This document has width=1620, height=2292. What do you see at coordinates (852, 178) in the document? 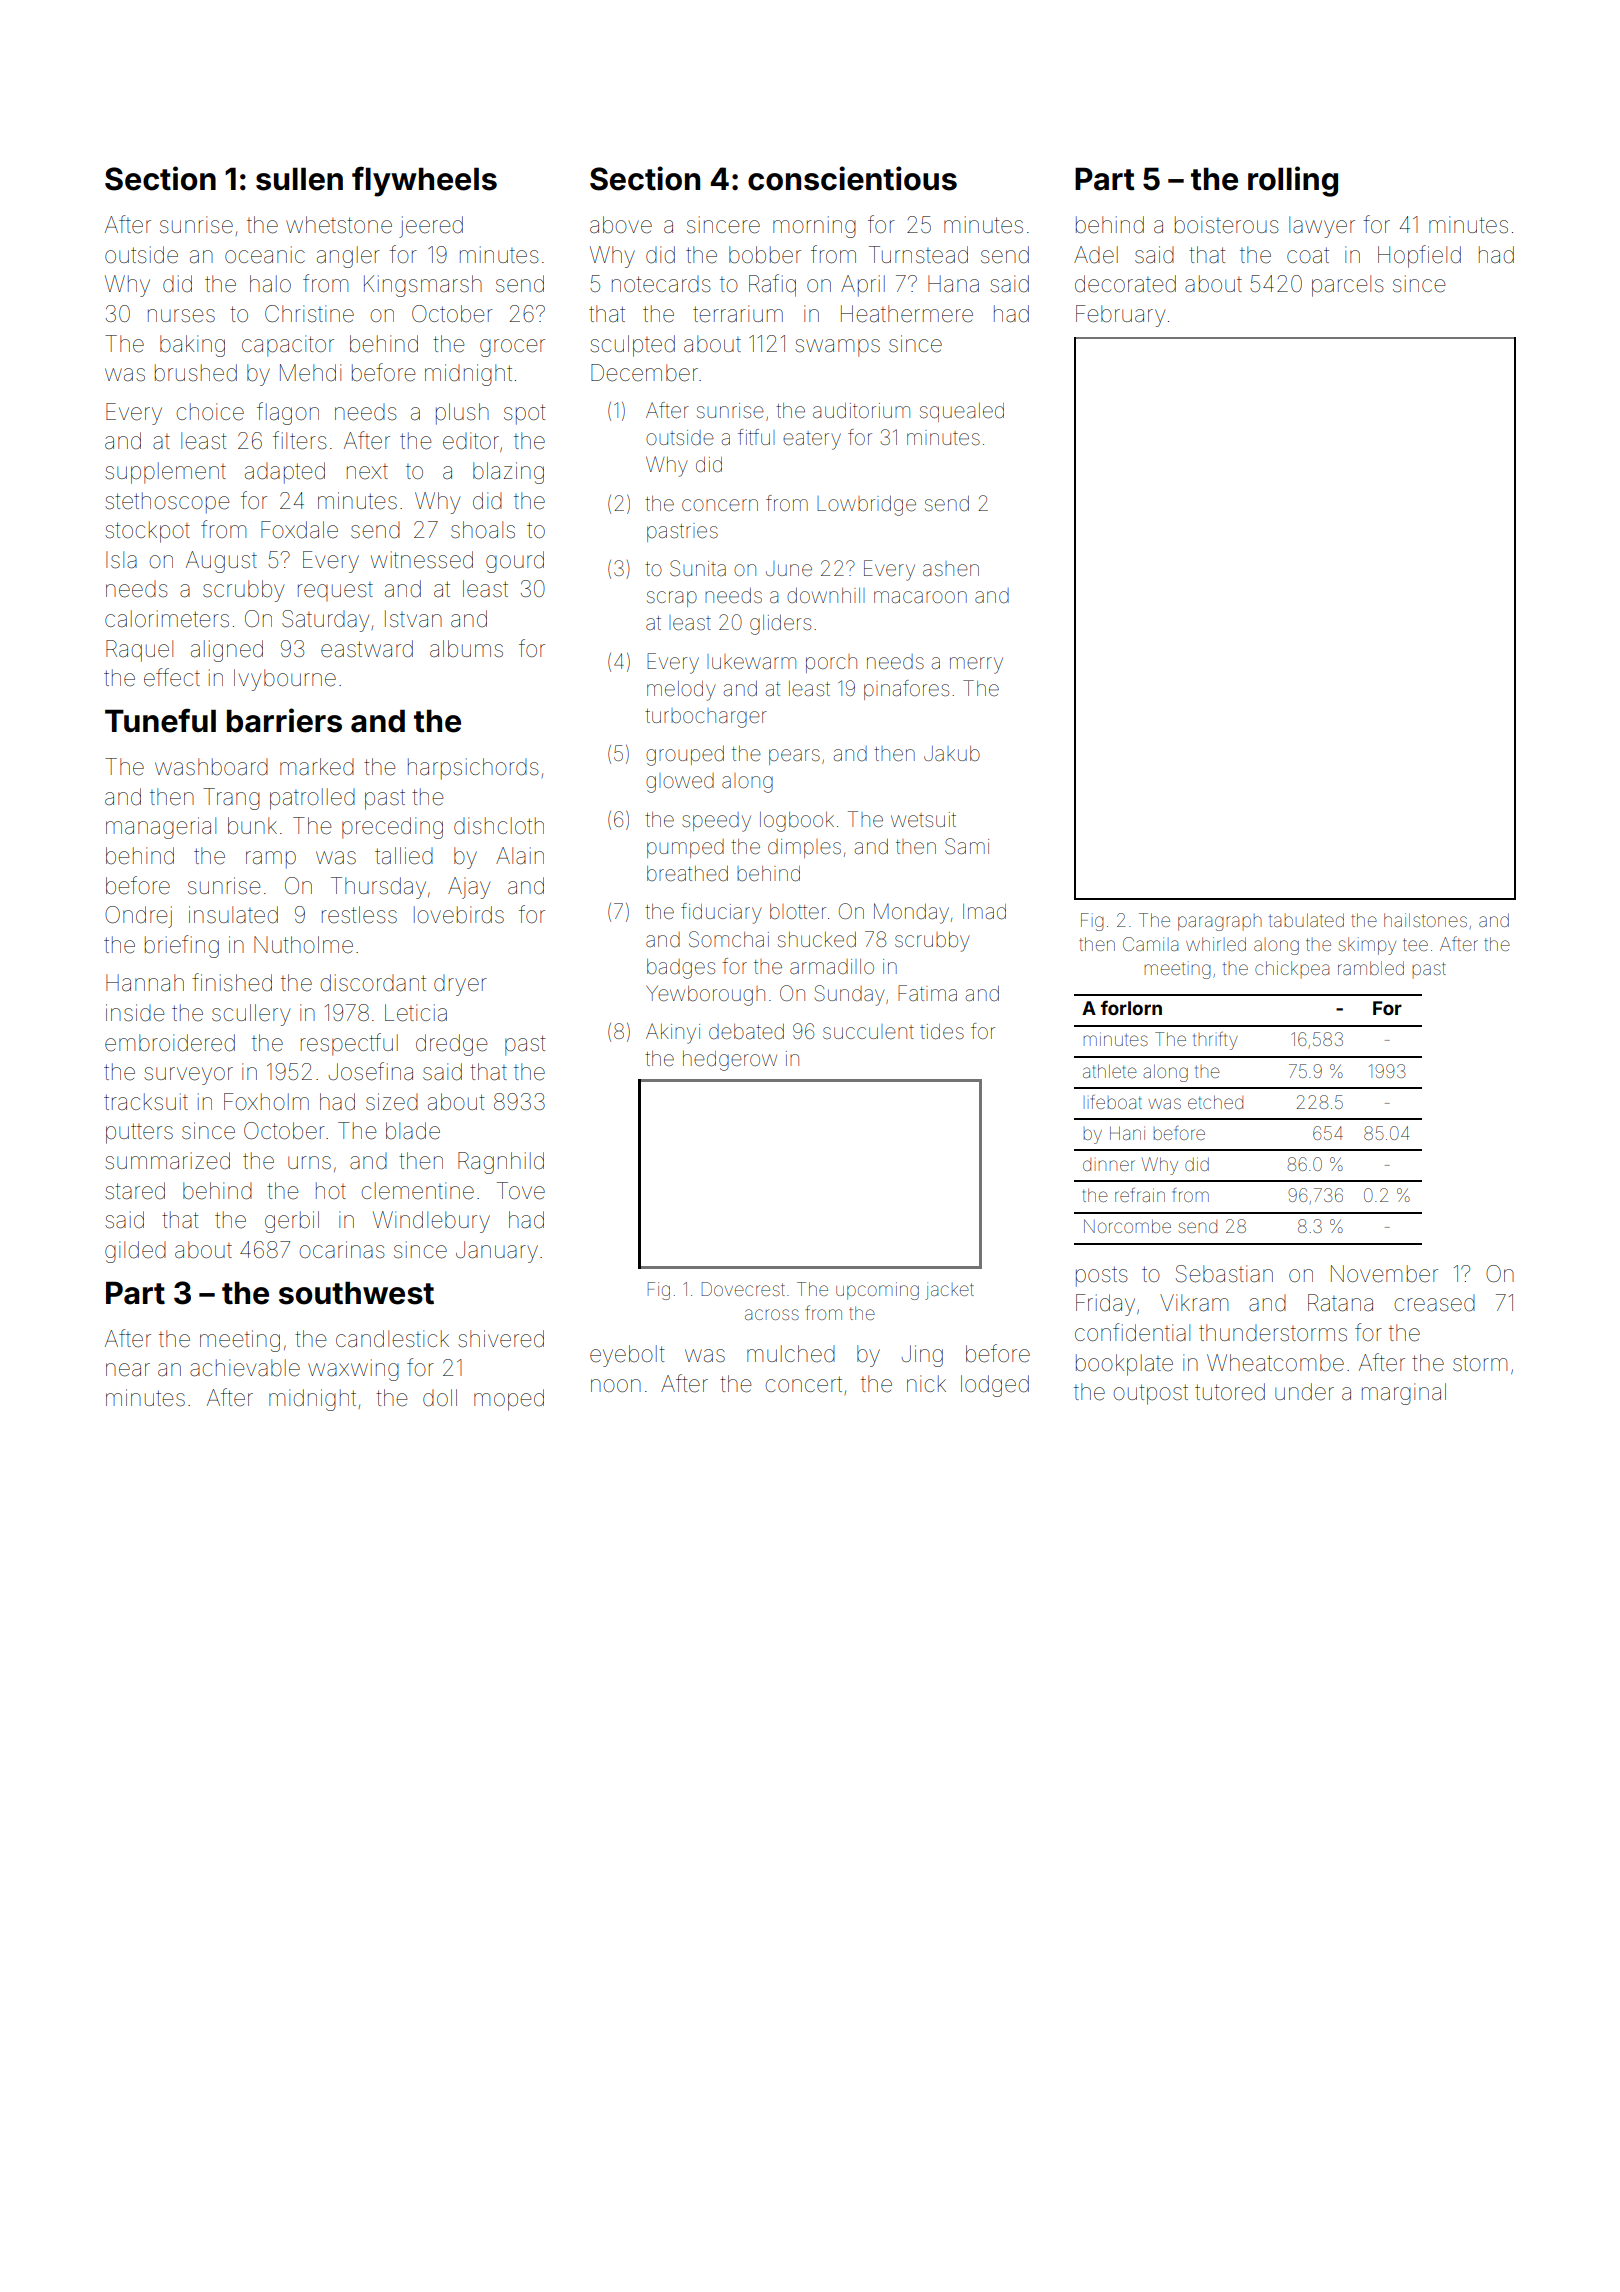
I see `conscientious` at bounding box center [852, 178].
